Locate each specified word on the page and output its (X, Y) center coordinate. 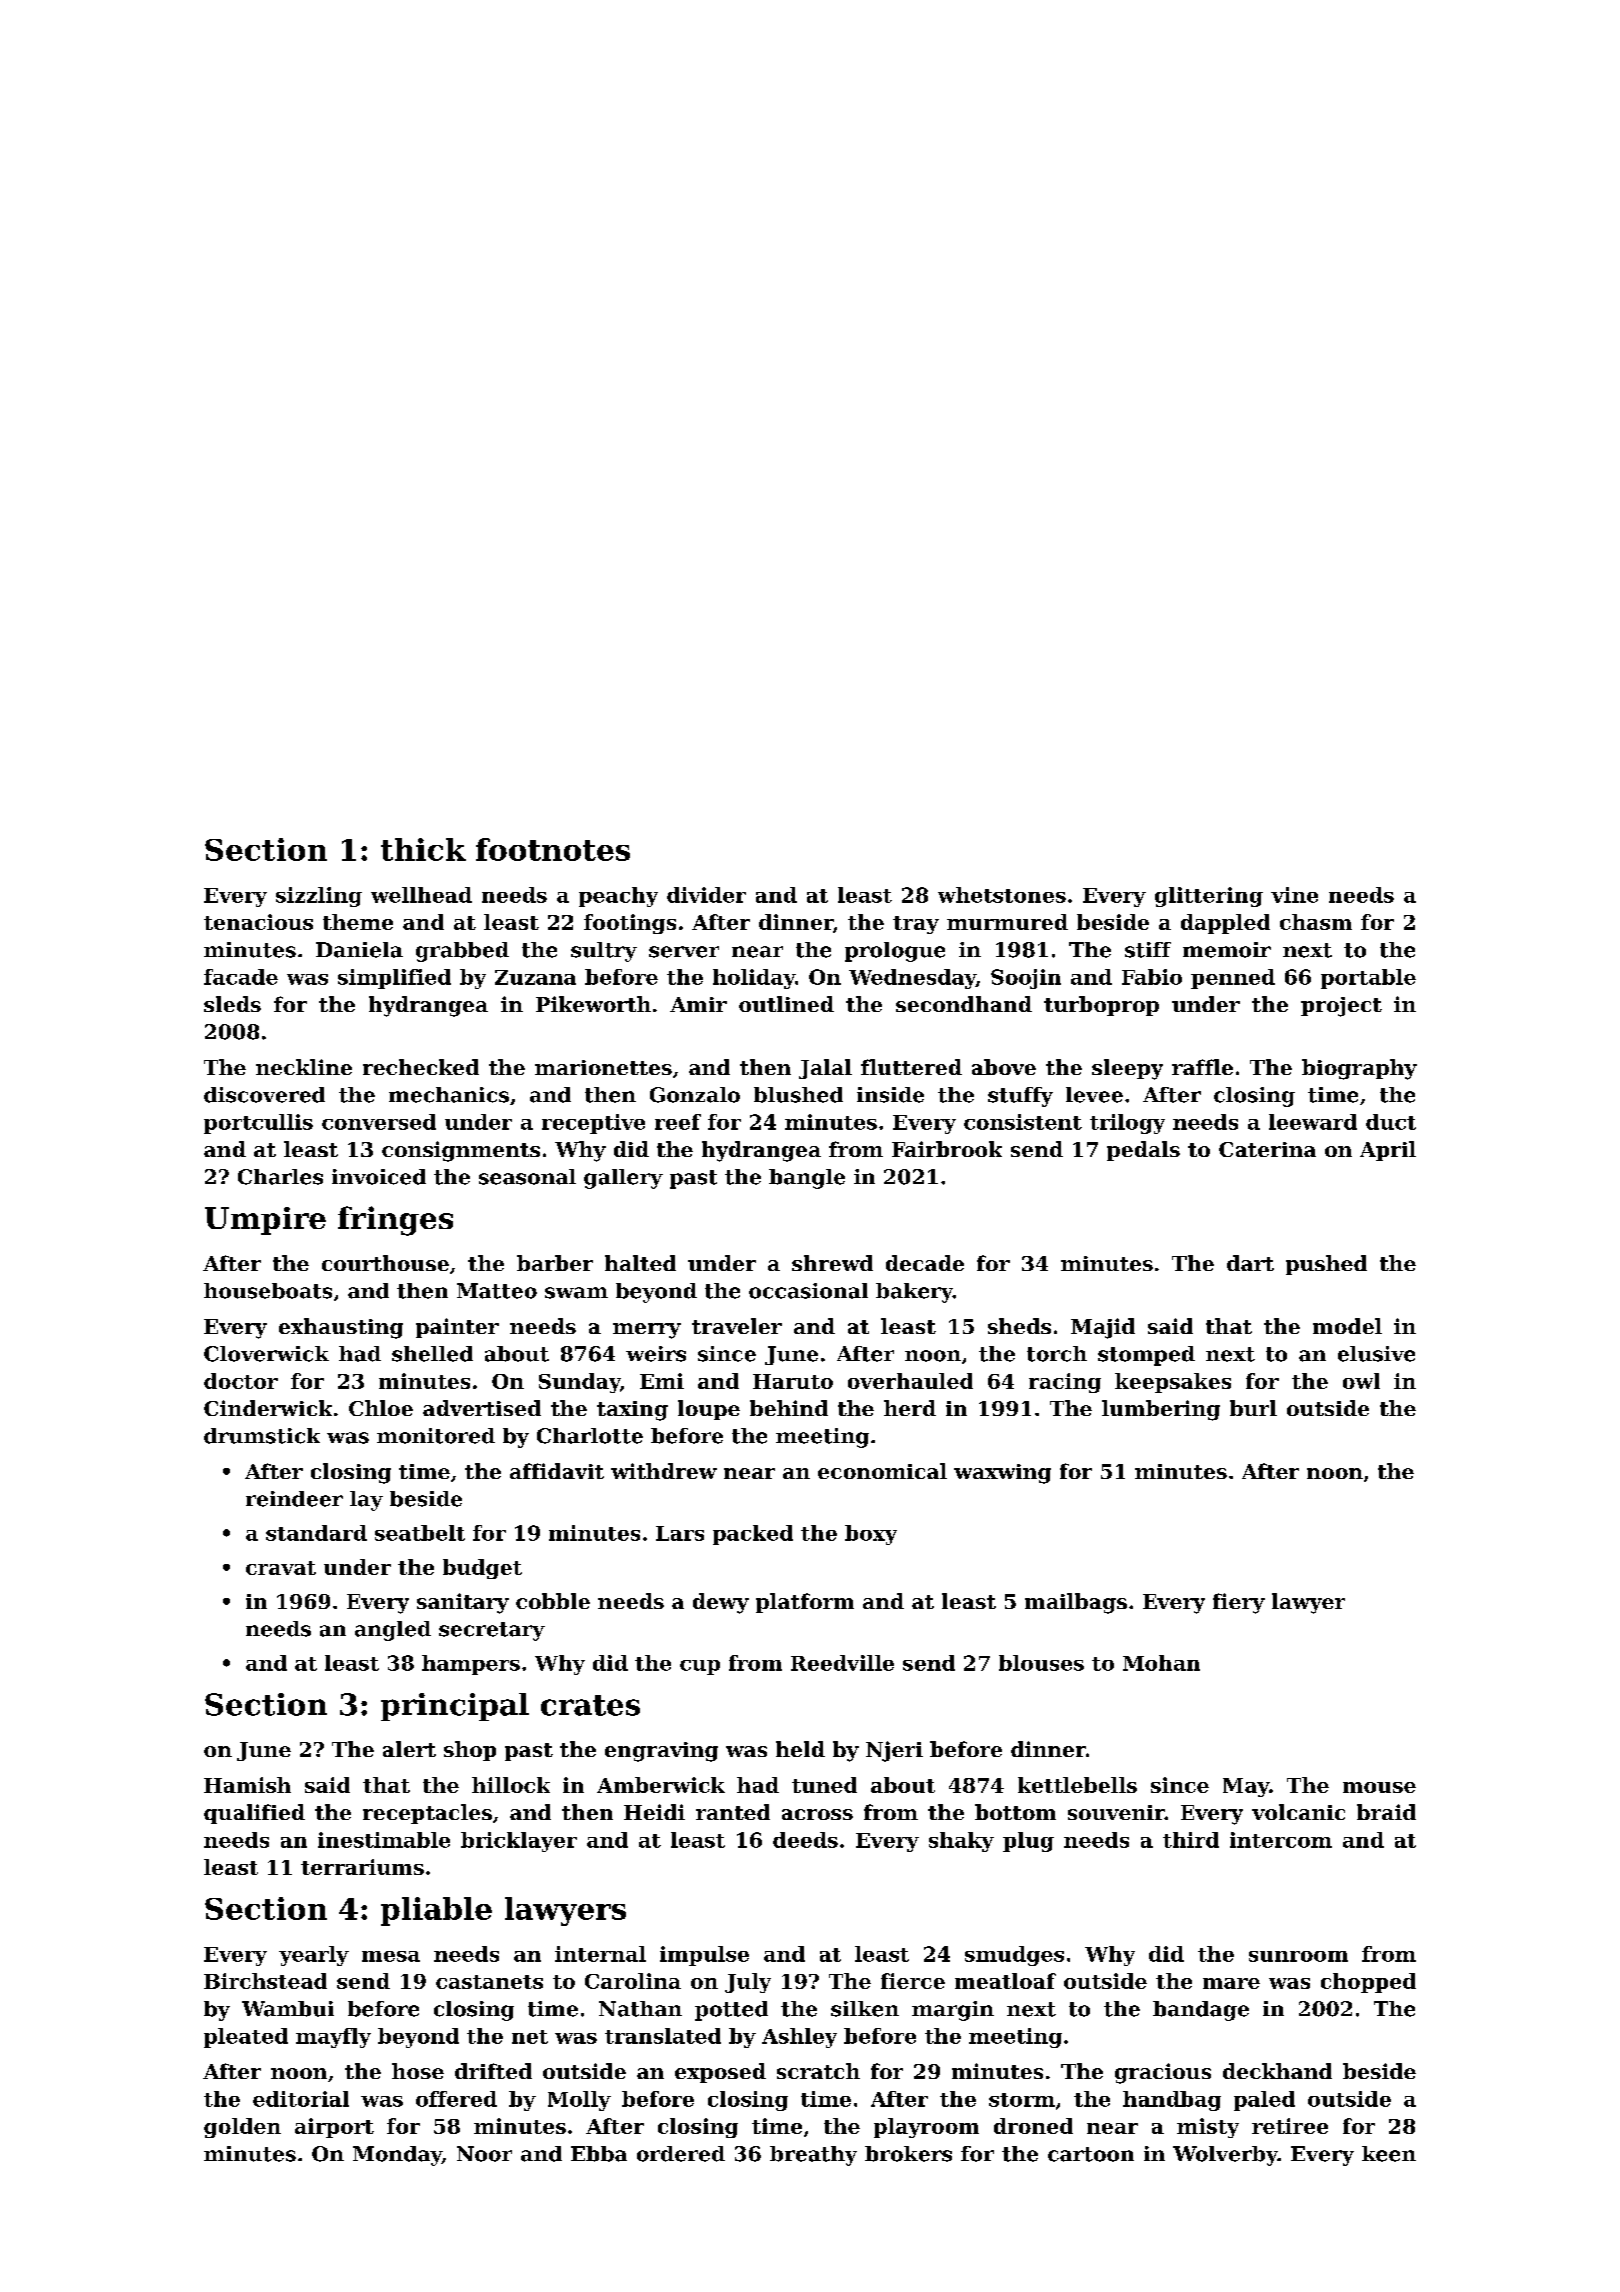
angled (393, 1631)
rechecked (421, 1067)
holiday (754, 979)
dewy (721, 1603)
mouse (1379, 1787)
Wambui (288, 2009)
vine (1294, 895)
